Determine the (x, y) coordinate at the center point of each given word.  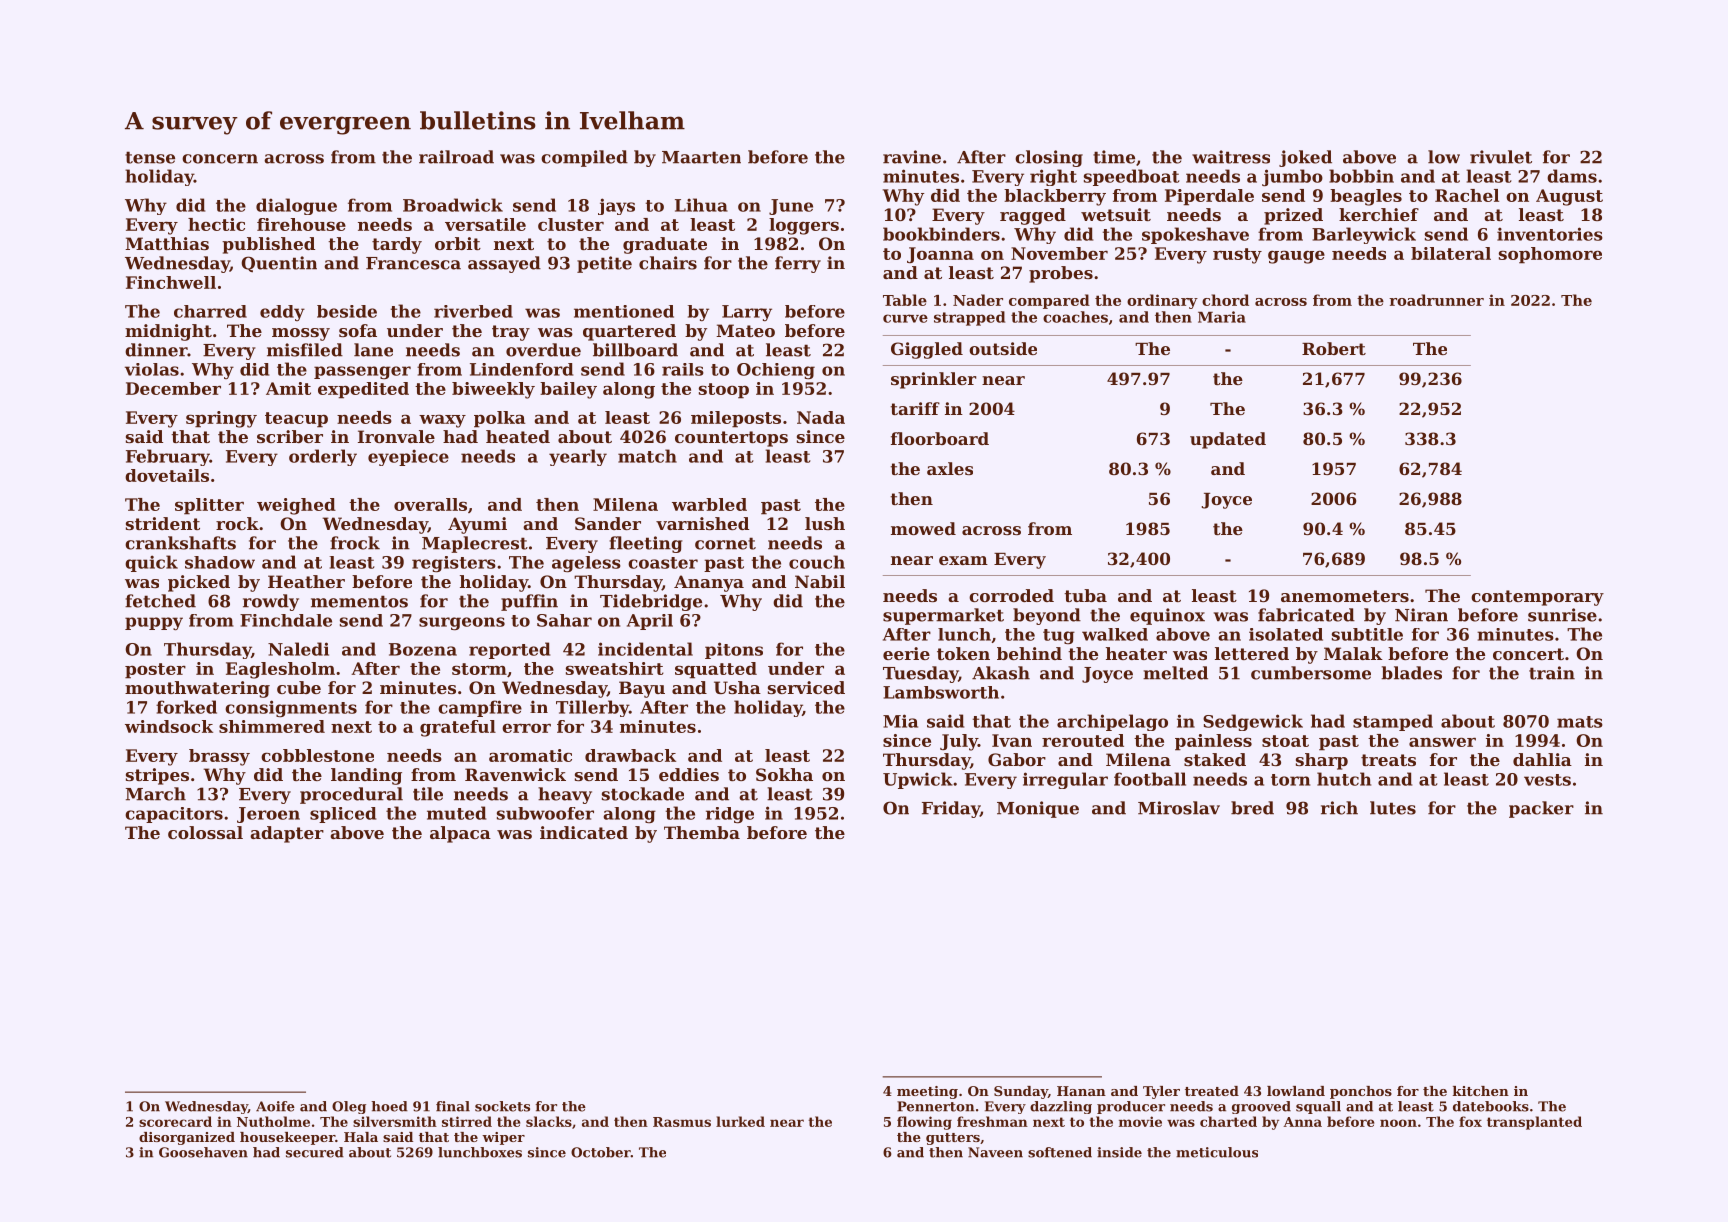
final (453, 1106)
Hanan (1081, 1091)
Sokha (784, 774)
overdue (543, 350)
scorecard (175, 1121)
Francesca (413, 263)
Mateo (745, 330)
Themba (702, 832)
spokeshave (1195, 235)
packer (1541, 809)
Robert (1334, 348)
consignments (291, 708)
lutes (1393, 808)
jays (616, 206)
